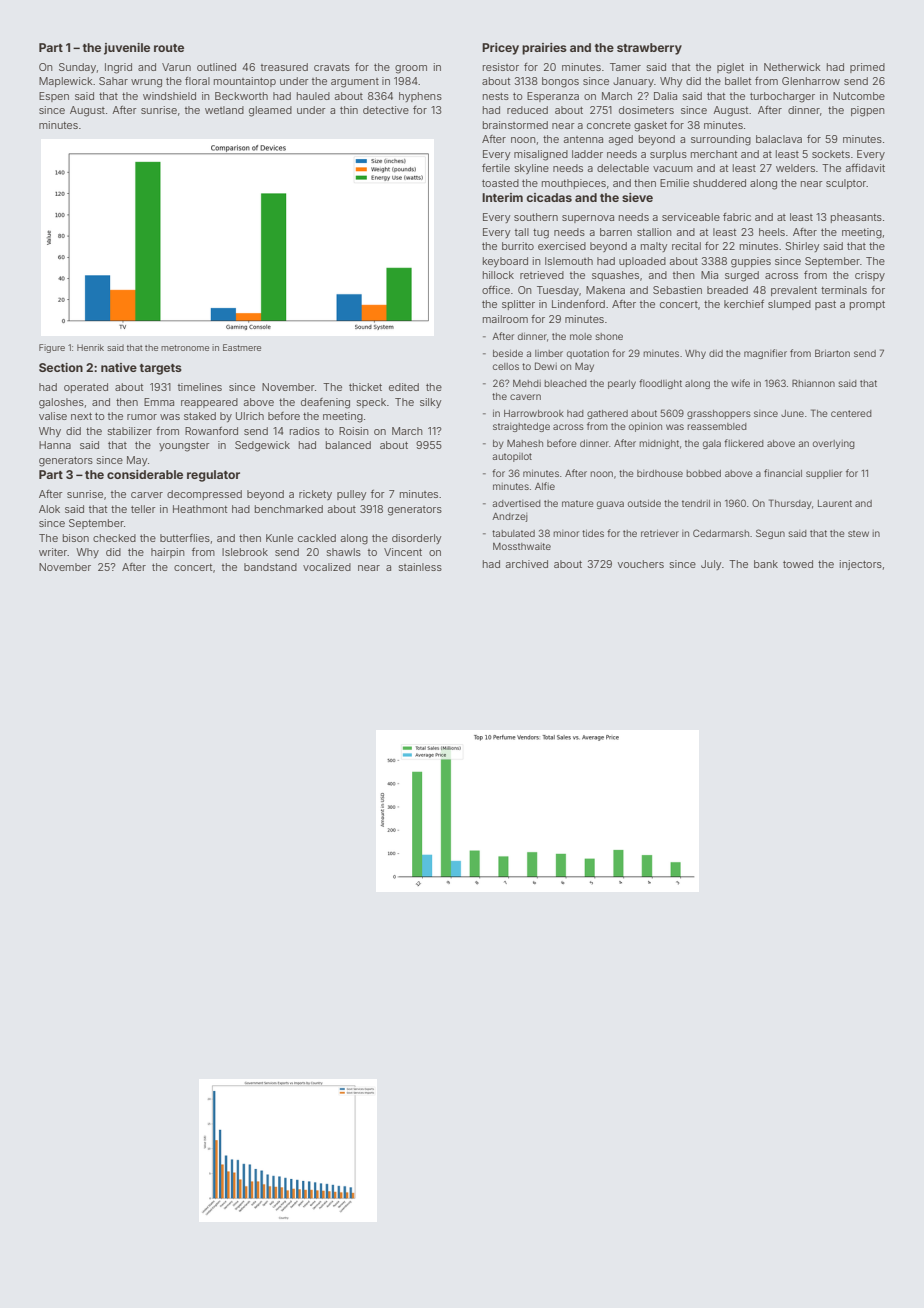 Image resolution: width=924 pixels, height=1308 pixels. Describe the element at coordinates (544, 49) in the page. I see `prairies` at that location.
